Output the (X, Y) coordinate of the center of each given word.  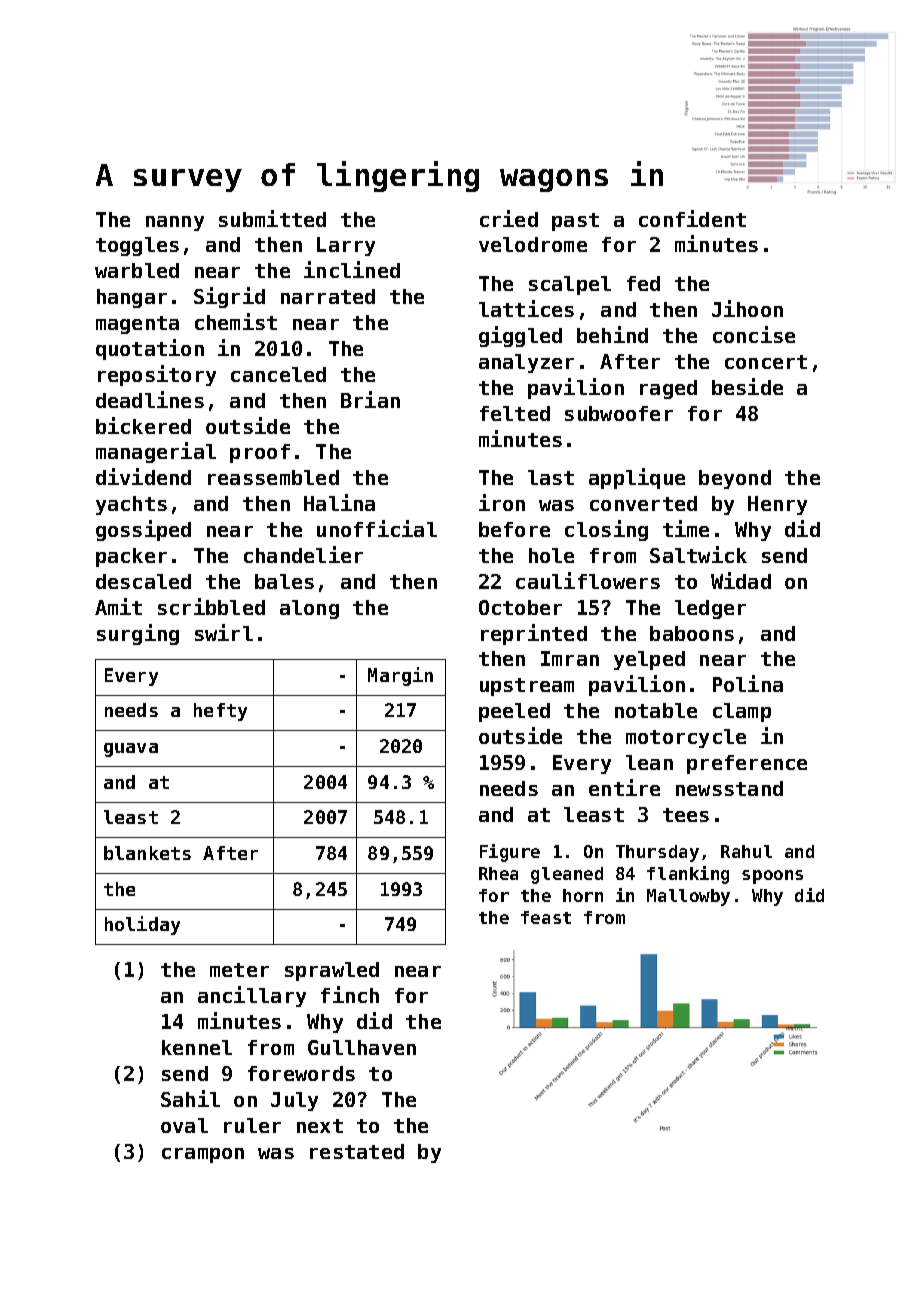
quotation (150, 349)
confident (692, 218)
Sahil (190, 1098)
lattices (526, 308)
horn (583, 895)
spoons (772, 877)
